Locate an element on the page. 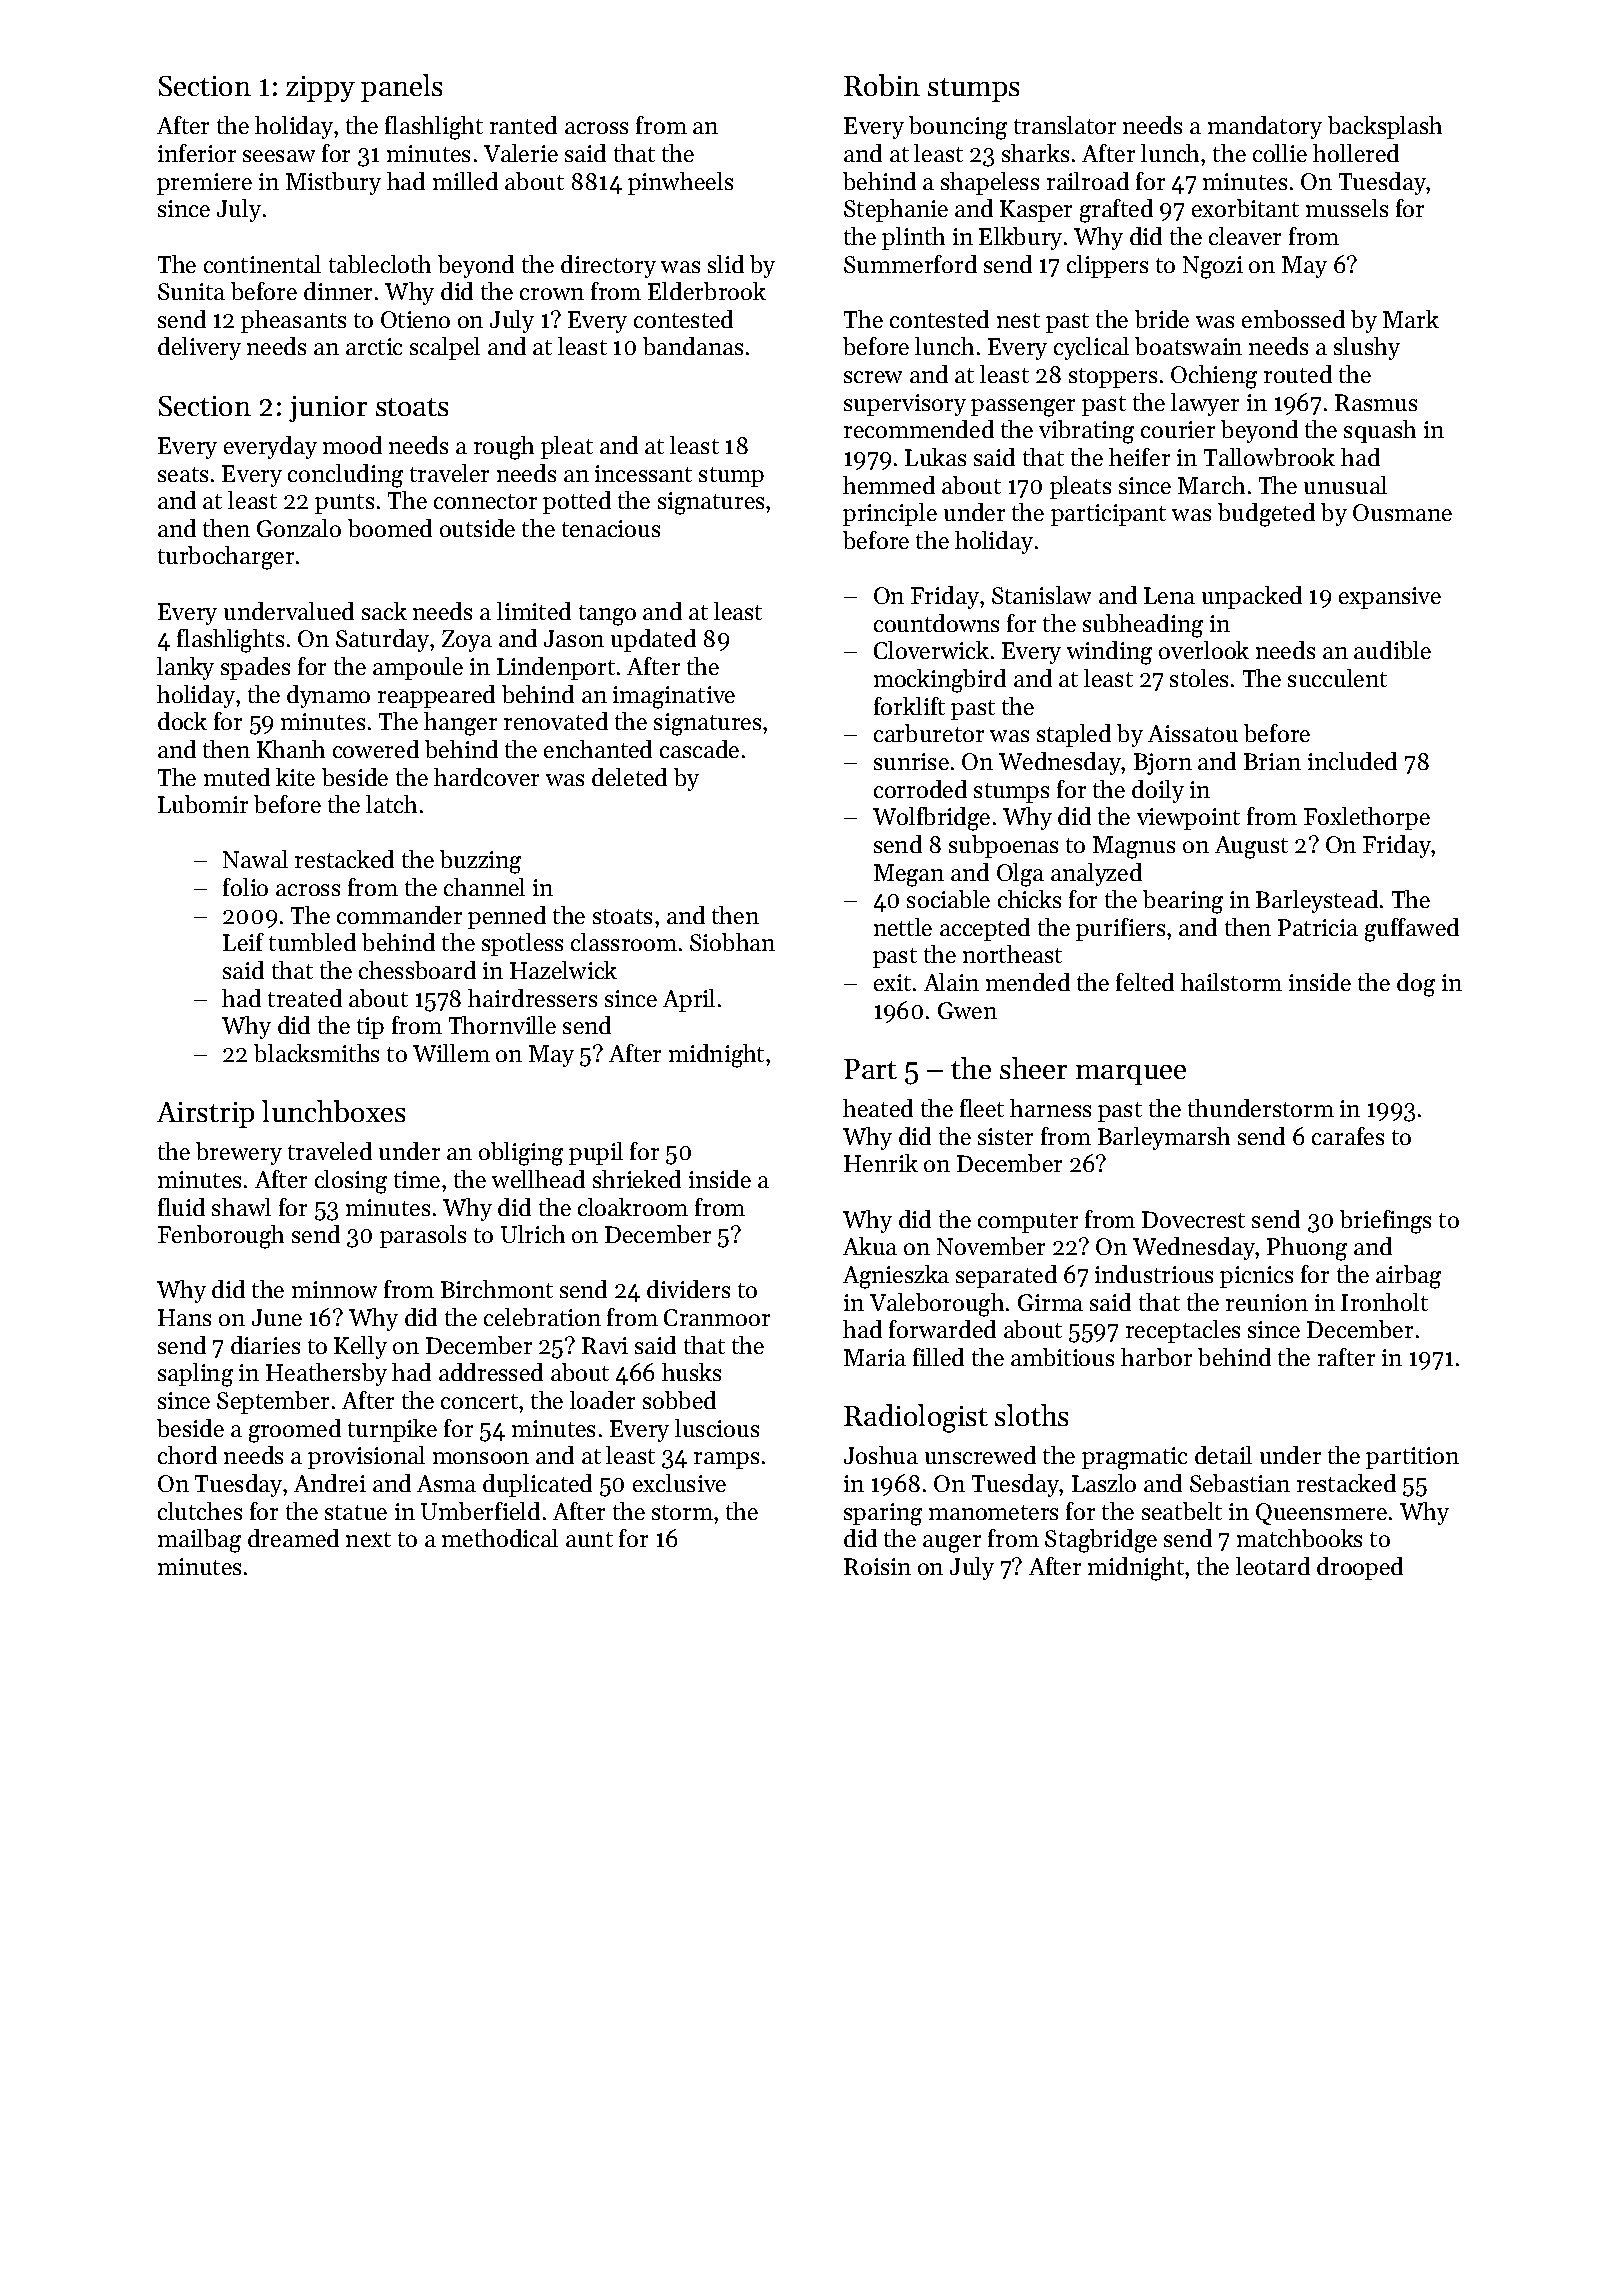 This image has height=2292, width=1620. incessant is located at coordinates (643, 473).
